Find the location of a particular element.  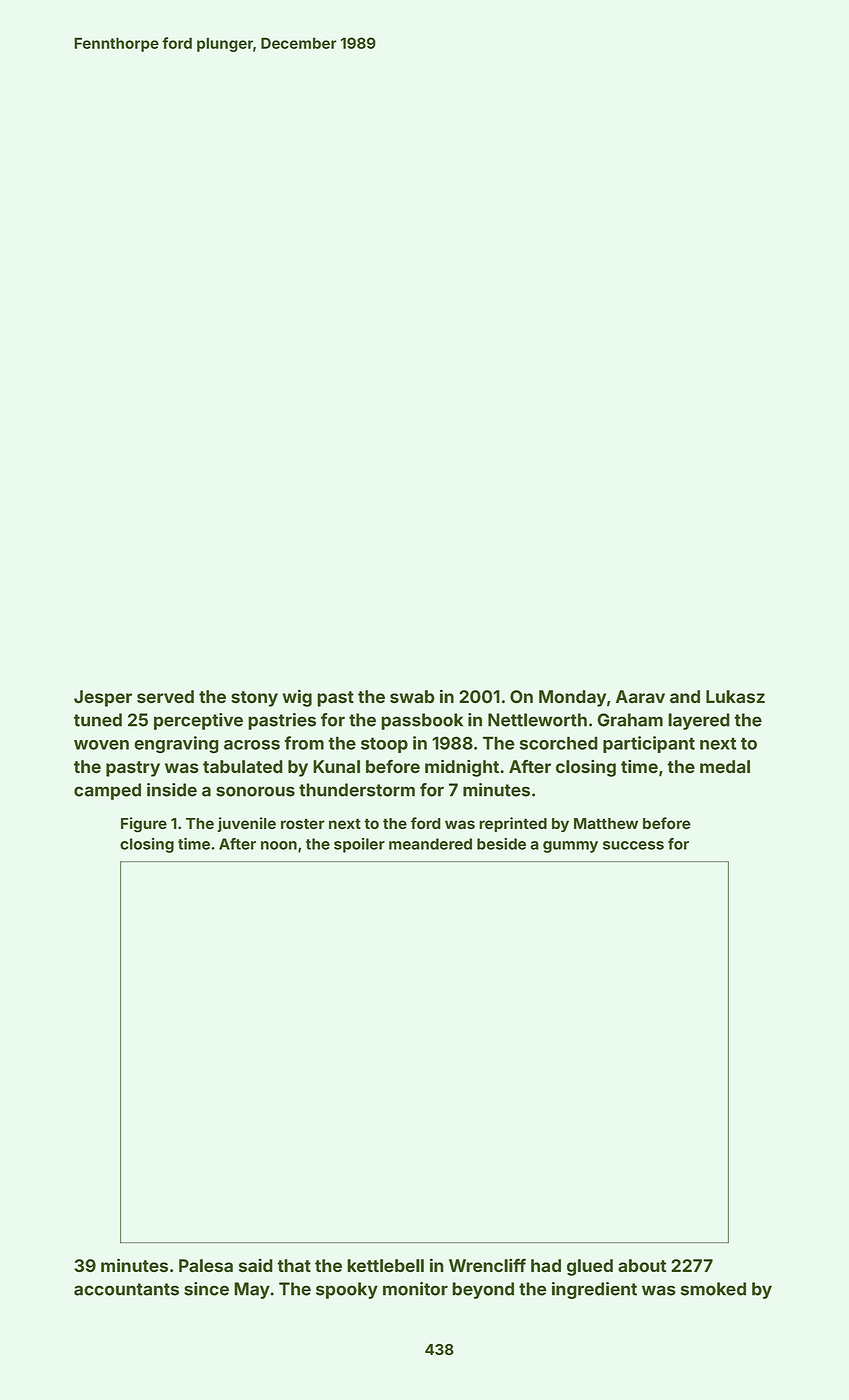

Palesa is located at coordinates (206, 1266).
